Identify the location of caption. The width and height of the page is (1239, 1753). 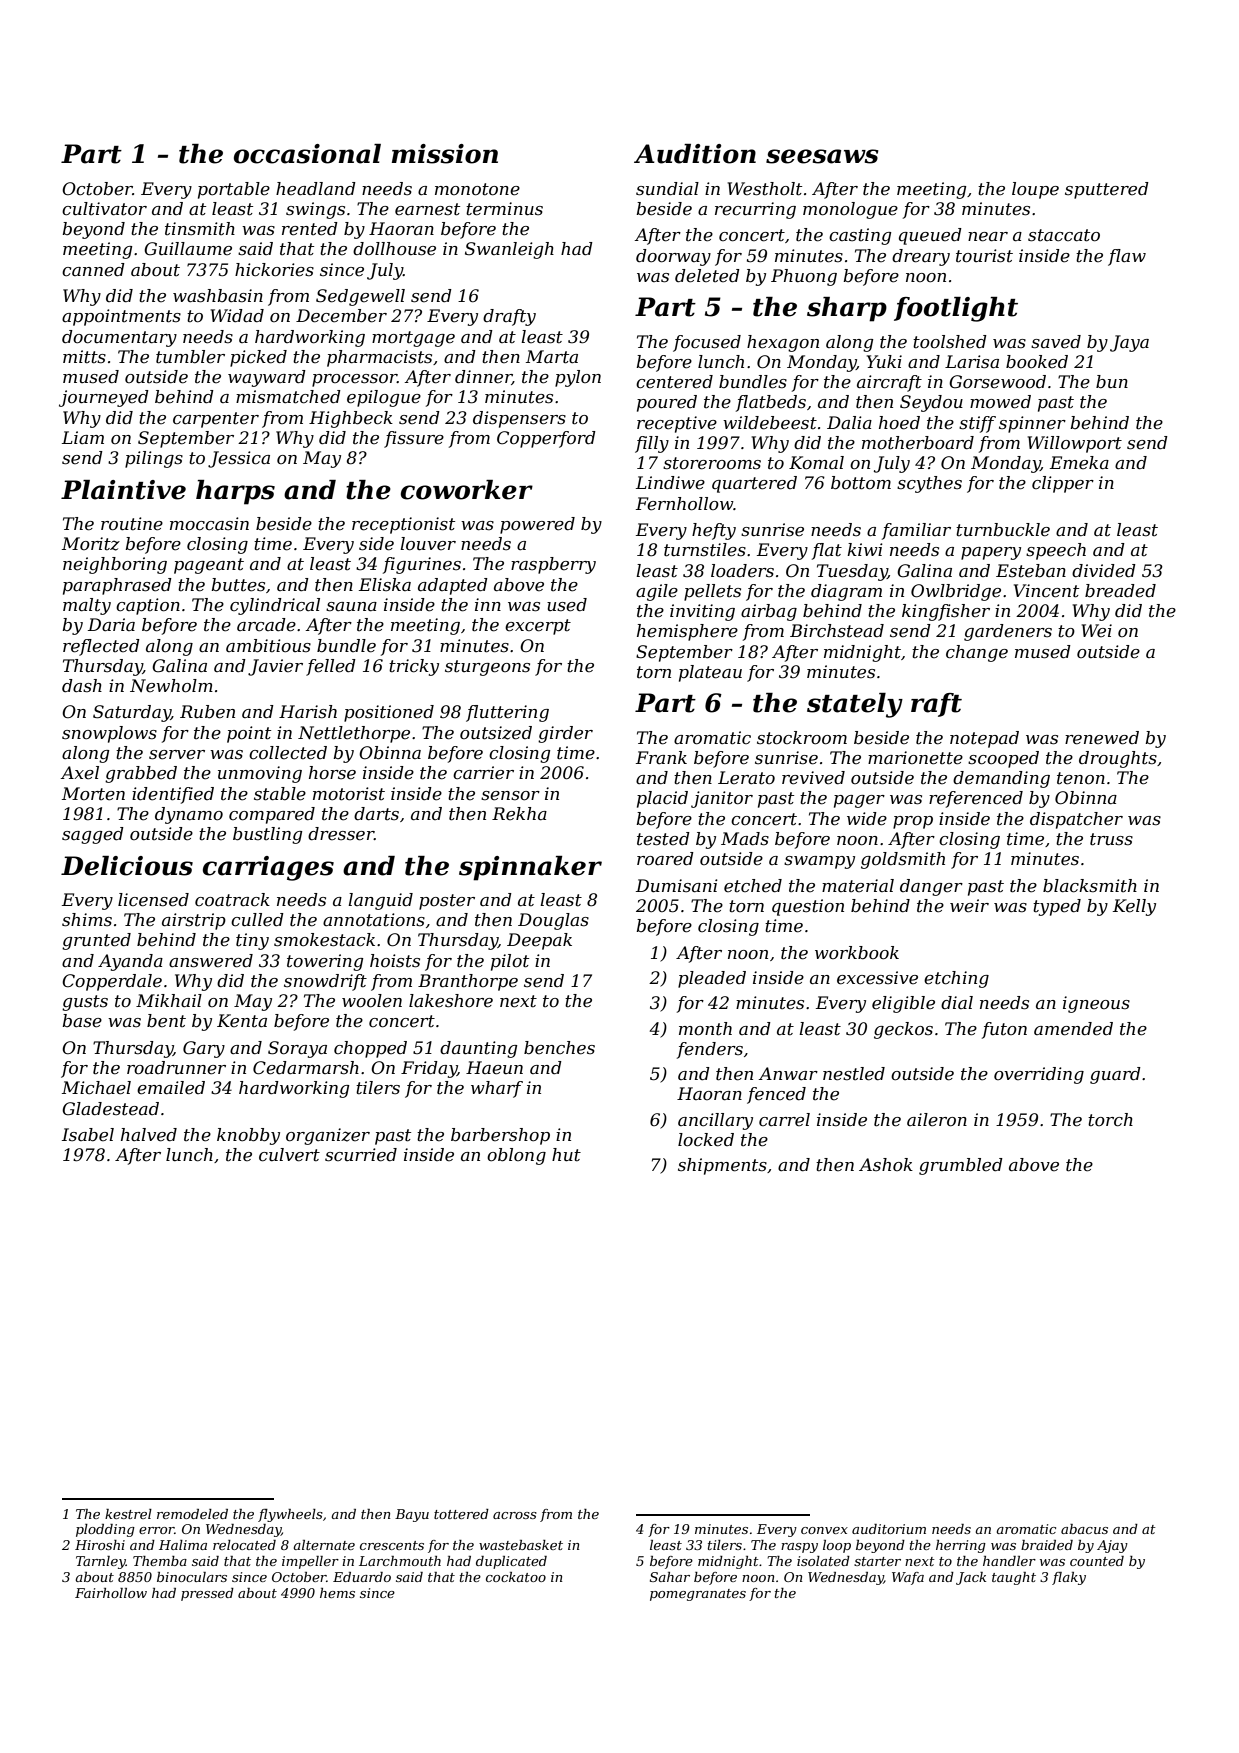
(148, 606).
